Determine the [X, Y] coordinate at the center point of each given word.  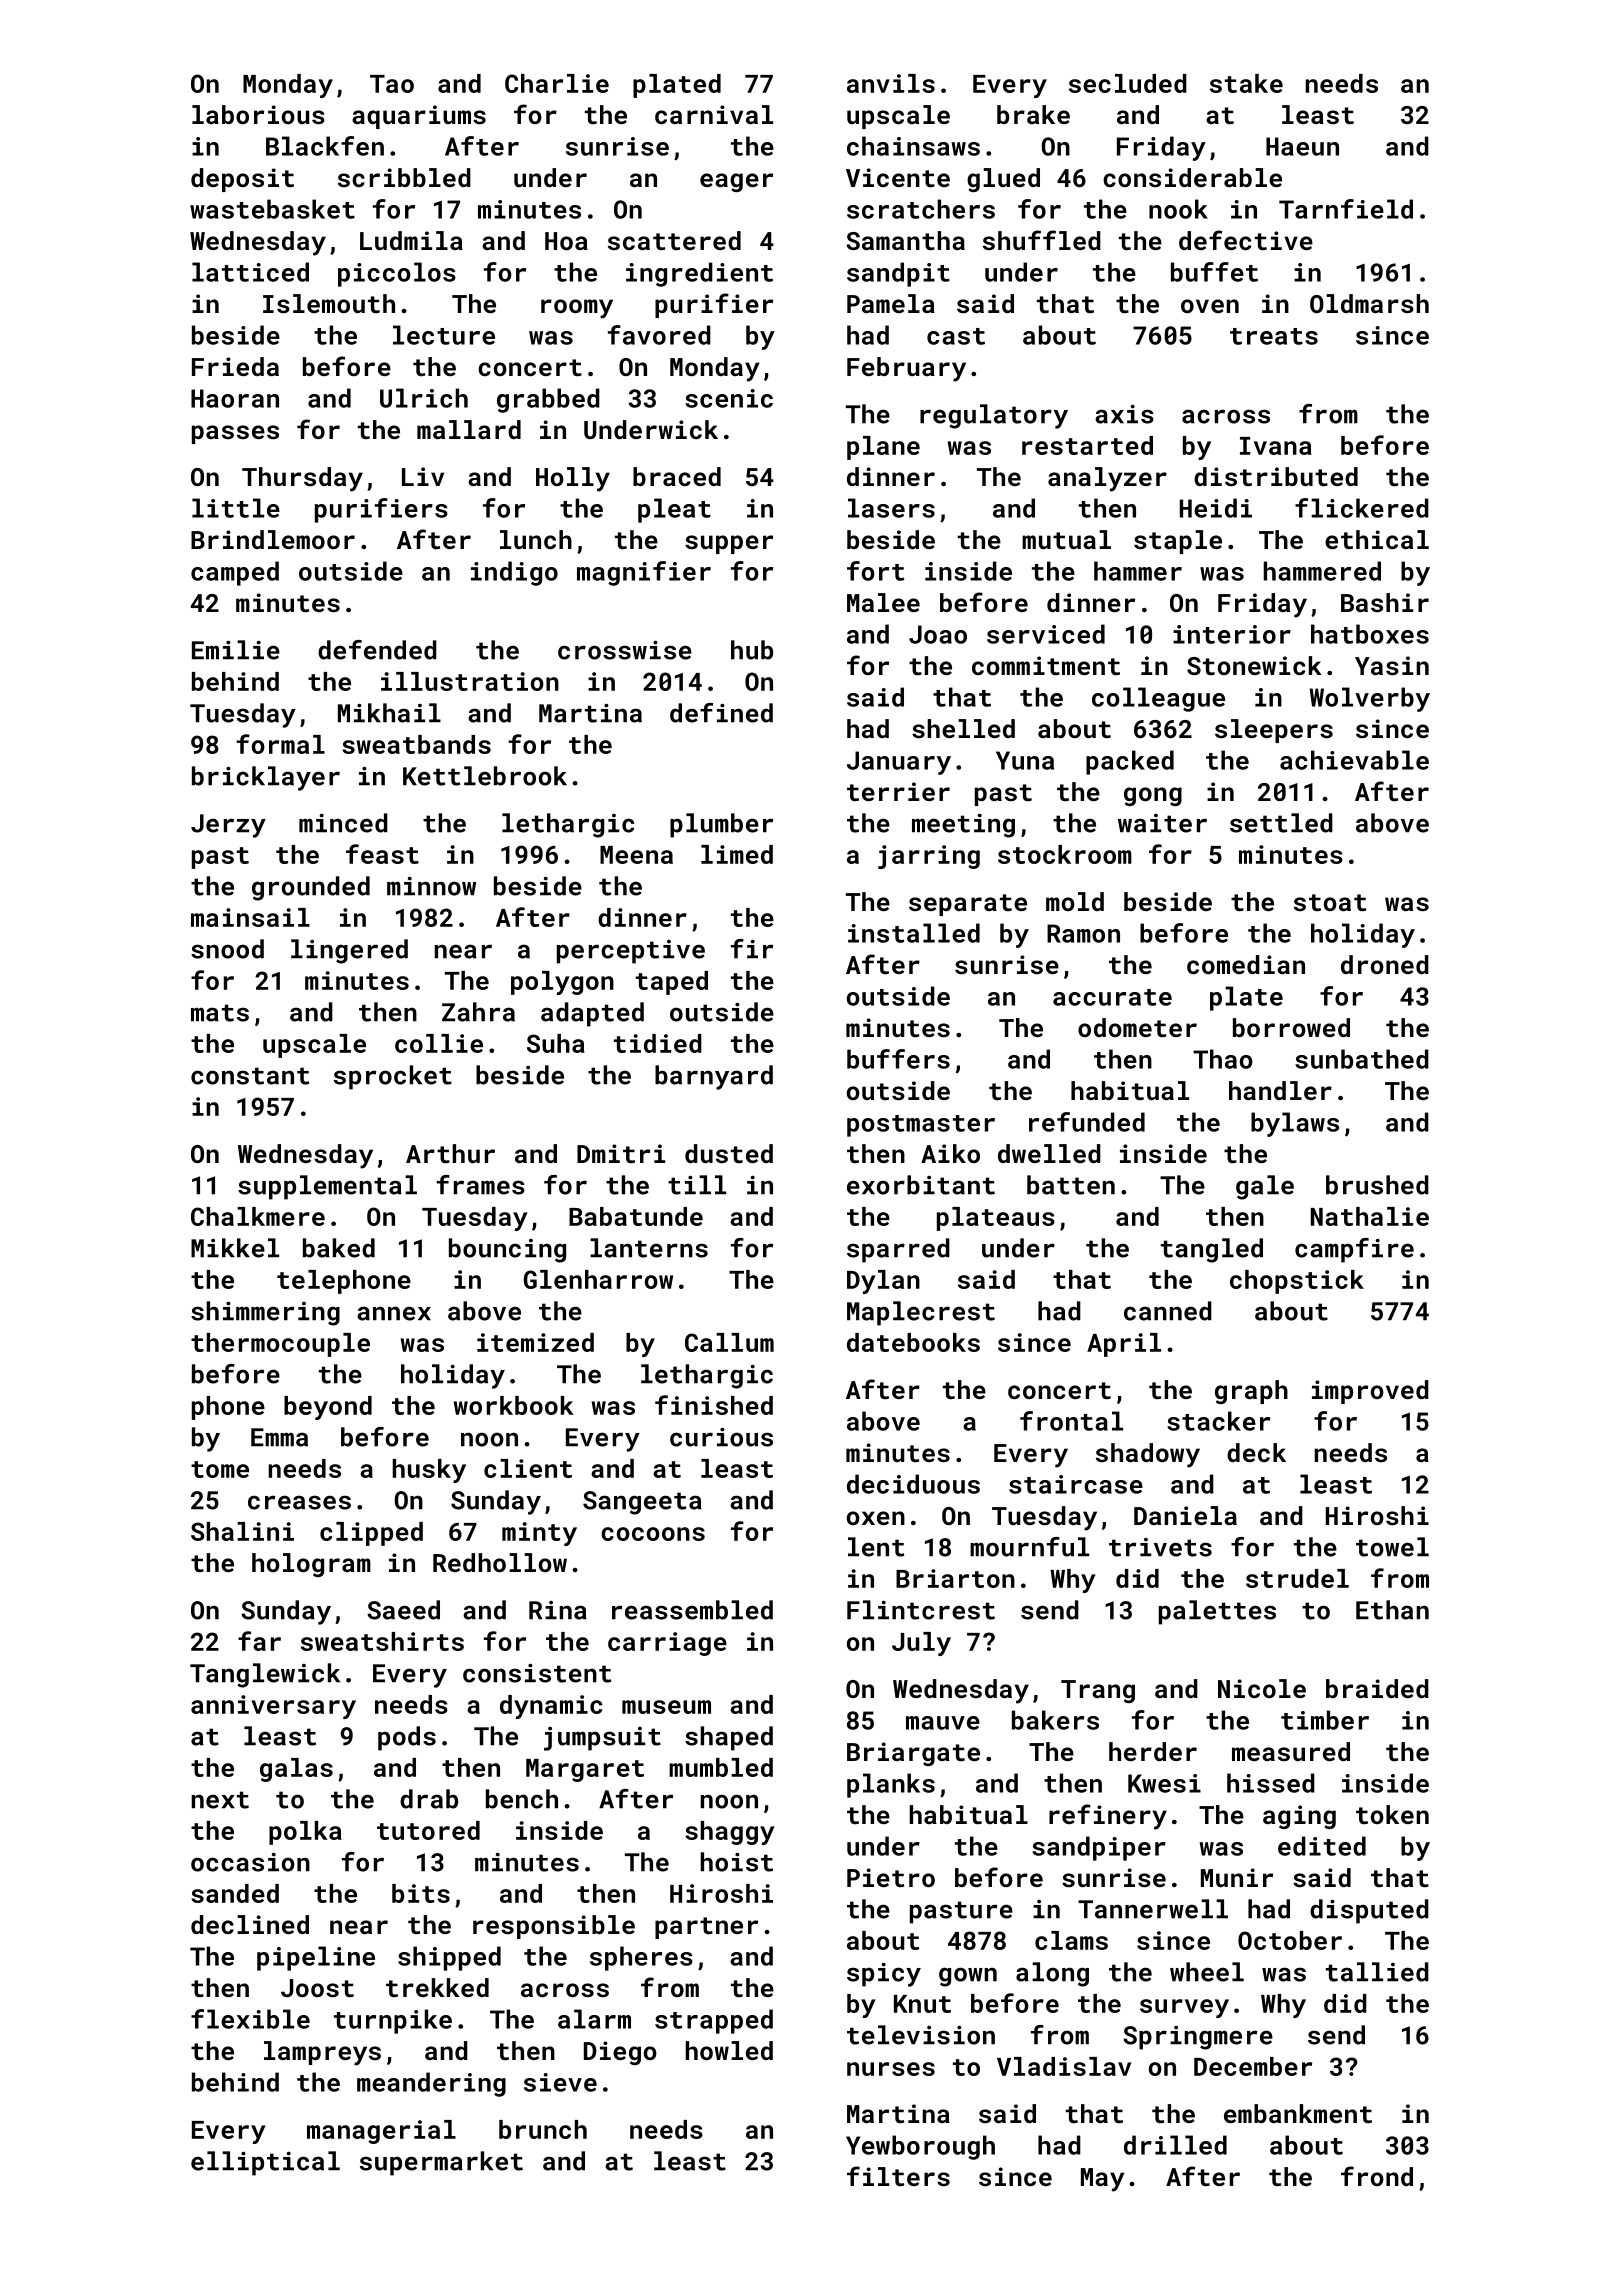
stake [1246, 83]
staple [1178, 542]
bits [421, 1893]
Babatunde [636, 1216]
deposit [242, 180]
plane [883, 448]
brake [1033, 114]
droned [1385, 964]
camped [235, 573]
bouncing [507, 1250]
